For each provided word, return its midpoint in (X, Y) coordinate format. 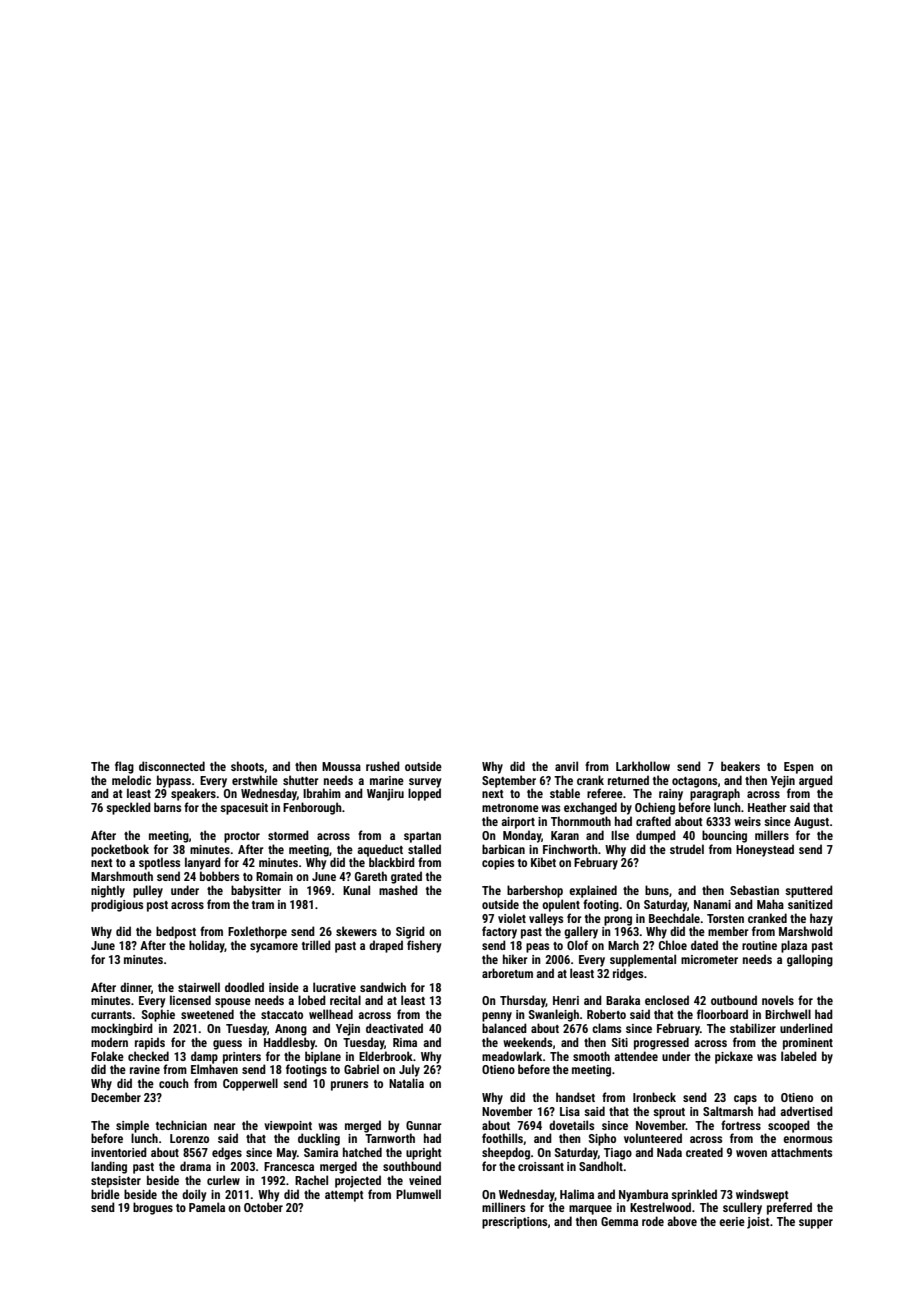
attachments (801, 1152)
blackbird (392, 862)
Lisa (570, 1111)
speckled (128, 808)
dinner (135, 987)
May (287, 1154)
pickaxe (734, 1057)
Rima (405, 1042)
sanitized (810, 904)
